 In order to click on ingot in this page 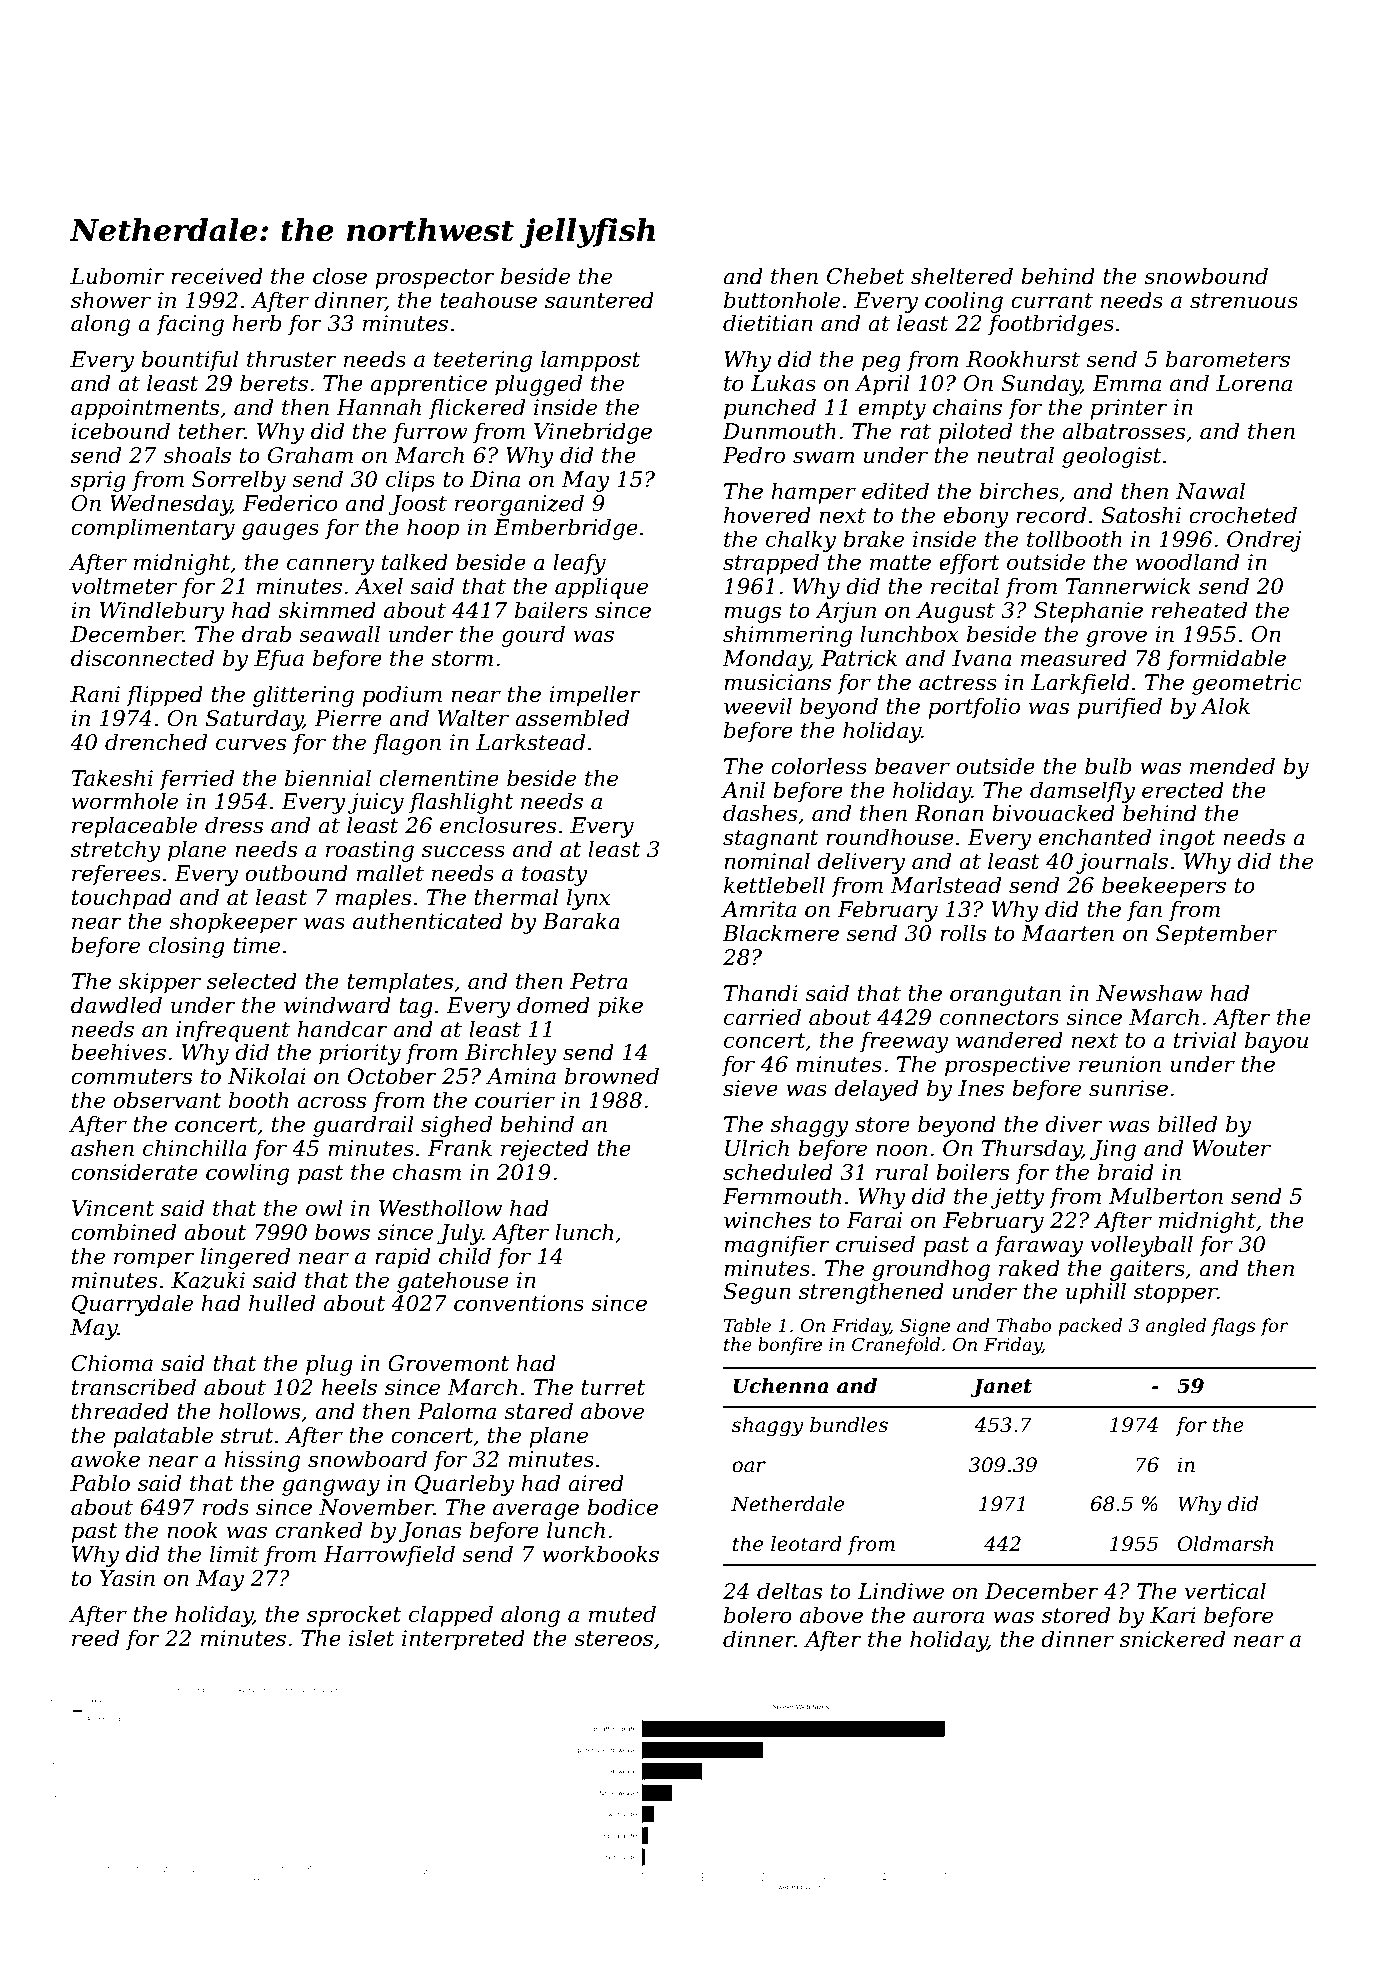, I will do `click(1188, 839)`.
